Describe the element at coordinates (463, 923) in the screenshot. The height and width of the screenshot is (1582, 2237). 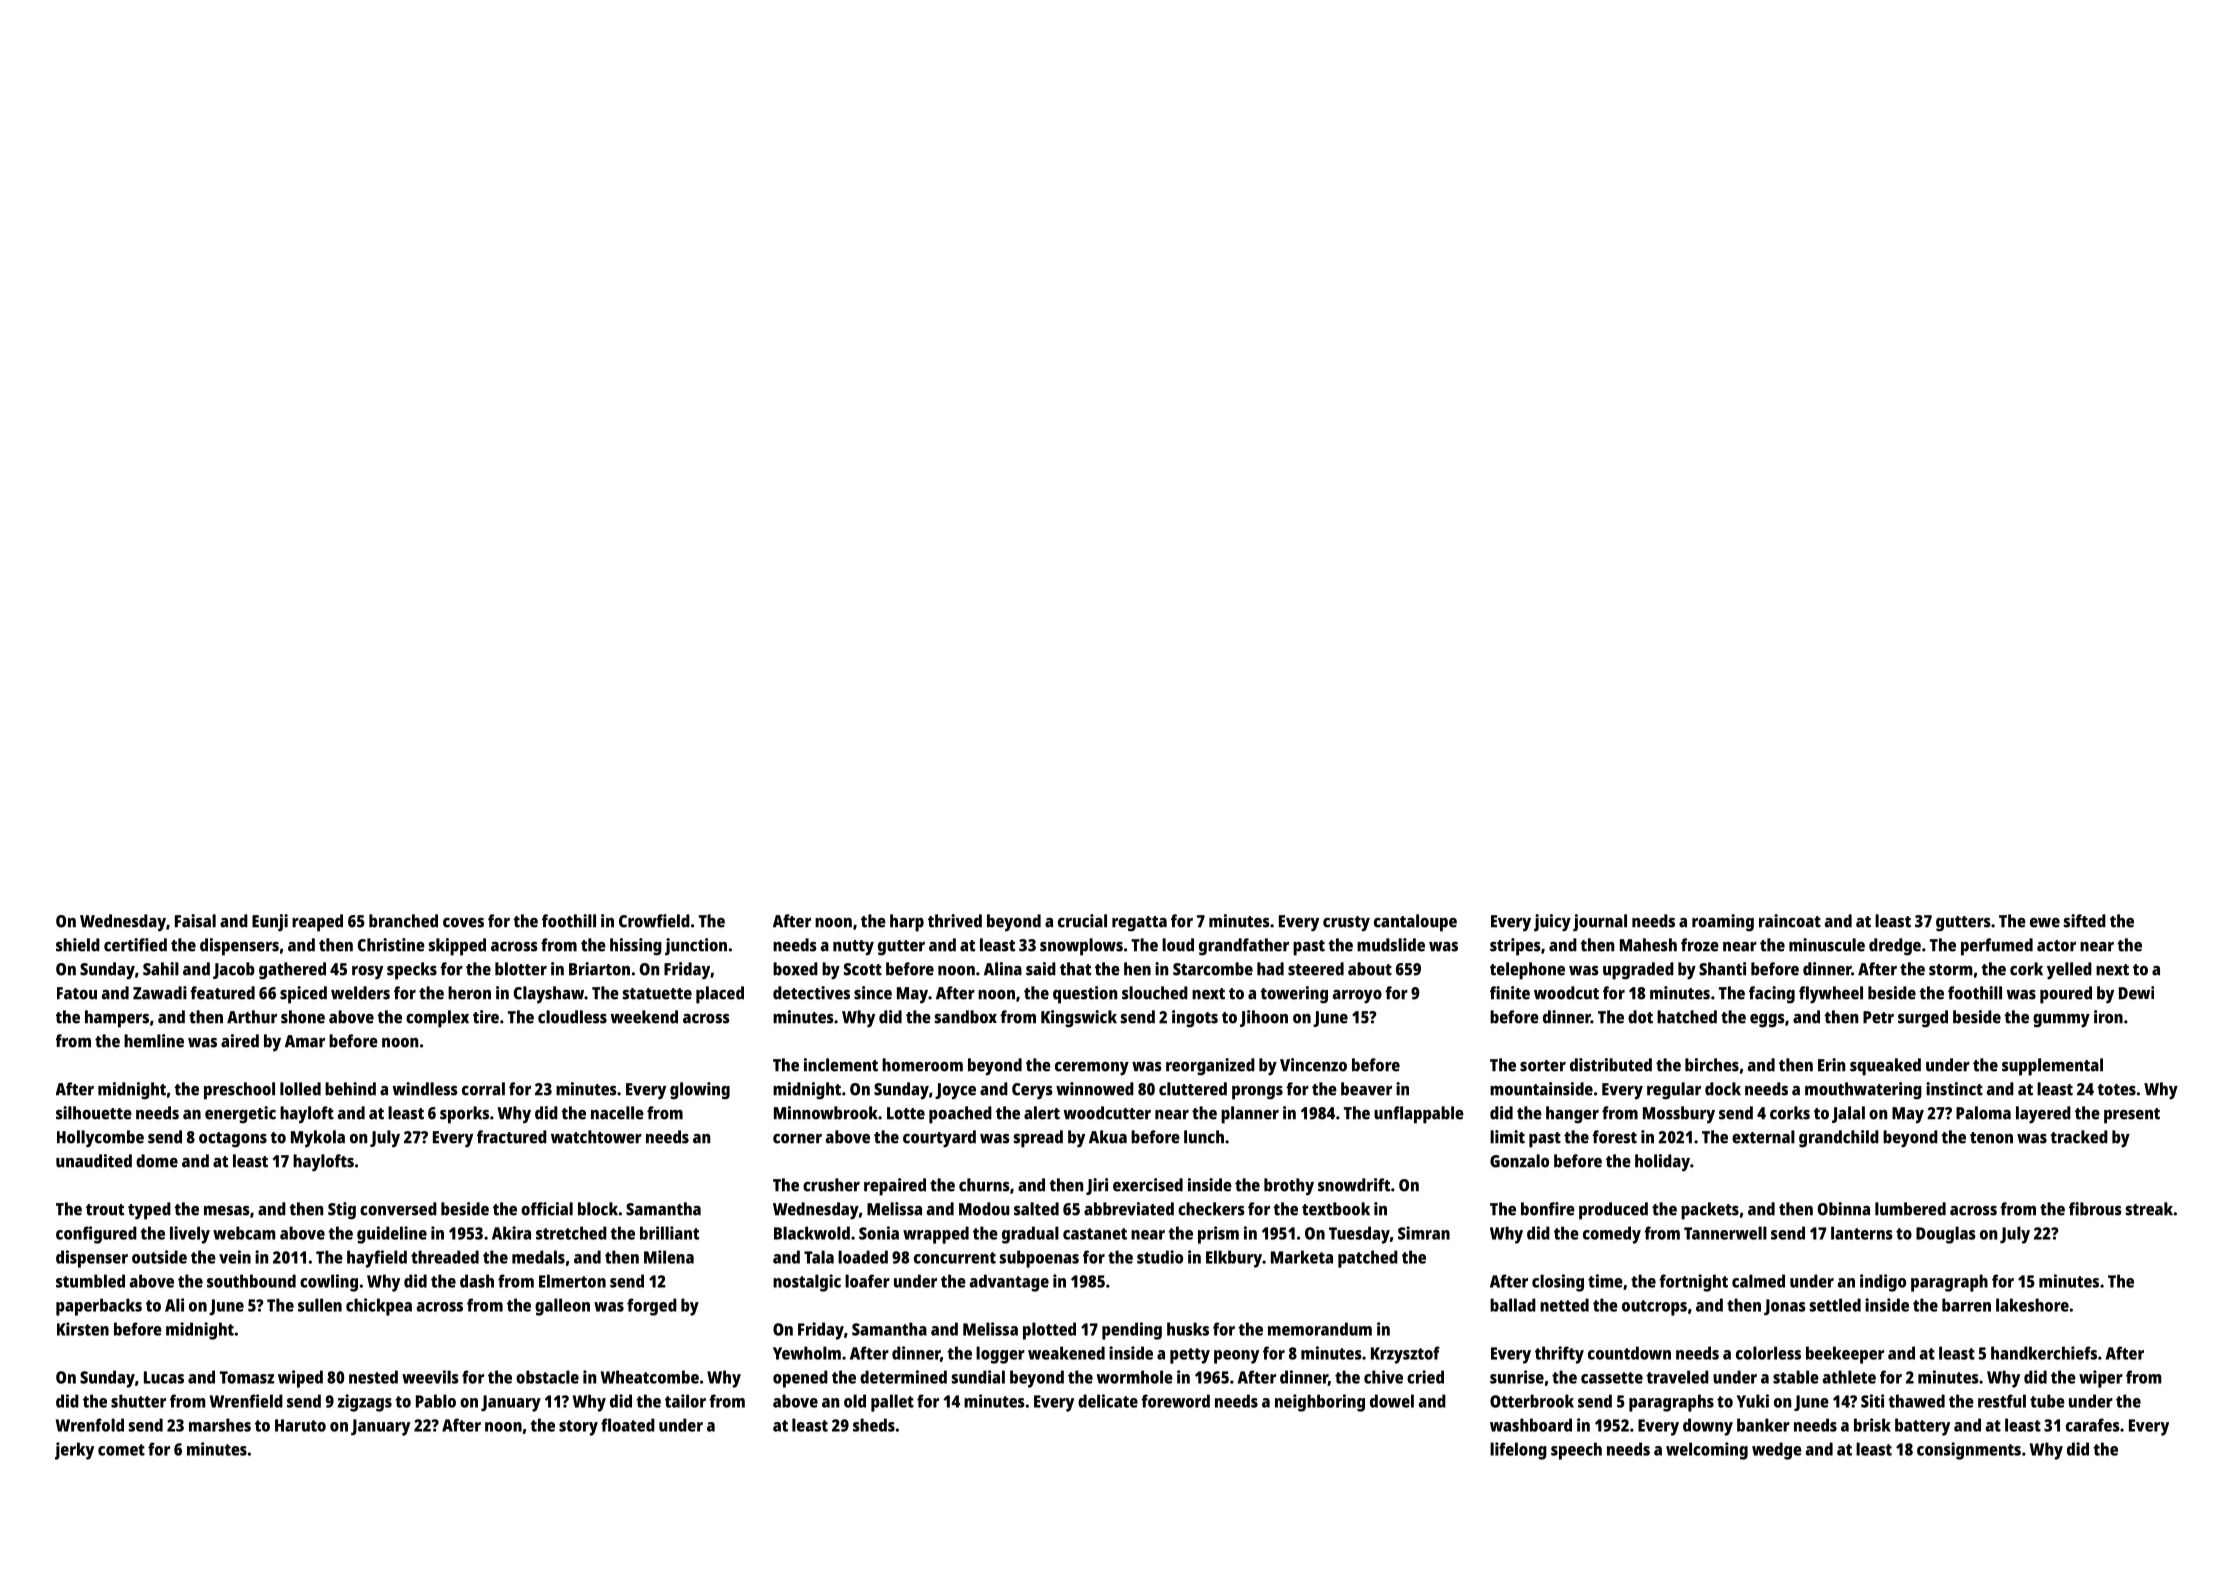
I see `coves` at that location.
